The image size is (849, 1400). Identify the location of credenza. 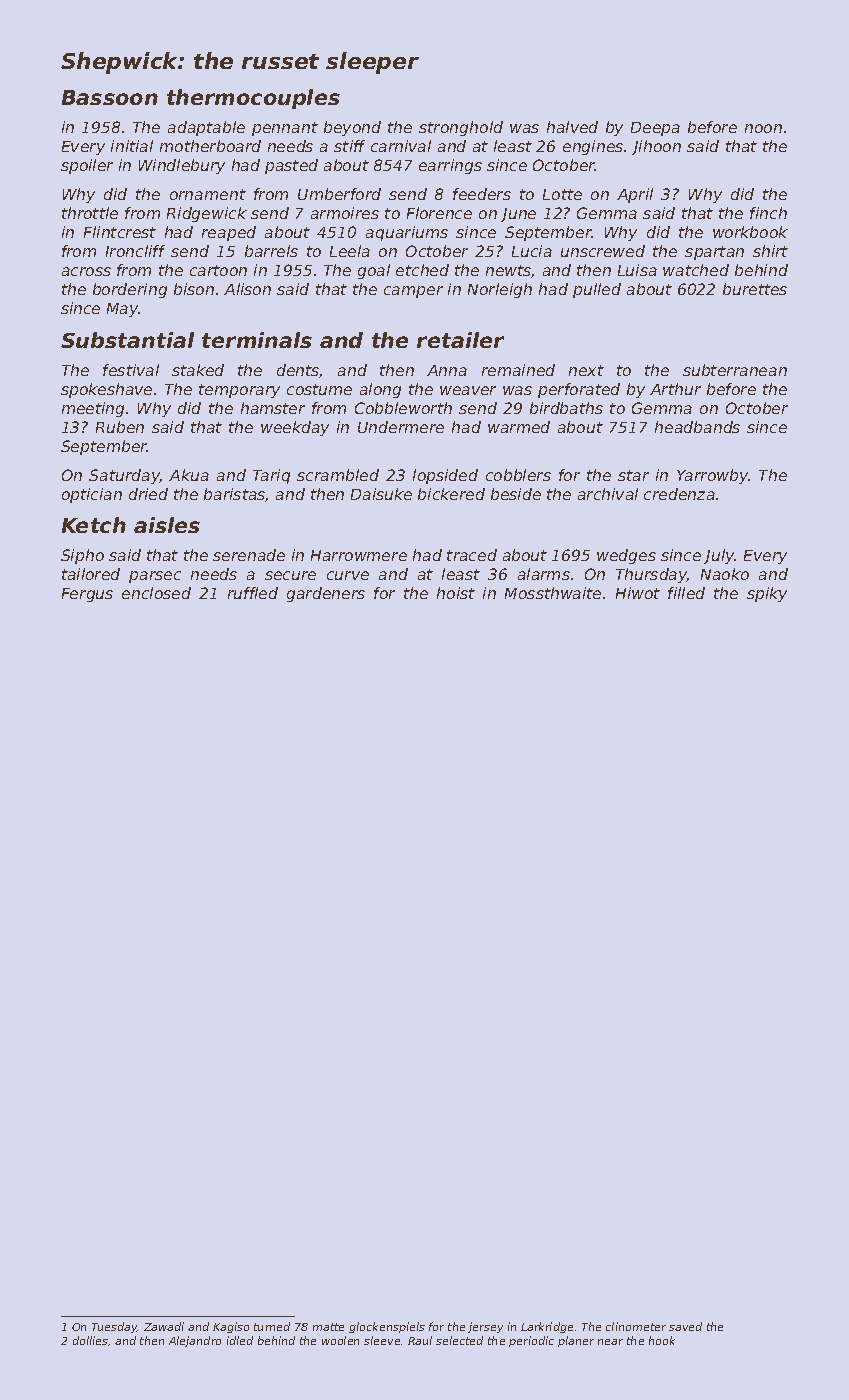
(679, 494).
